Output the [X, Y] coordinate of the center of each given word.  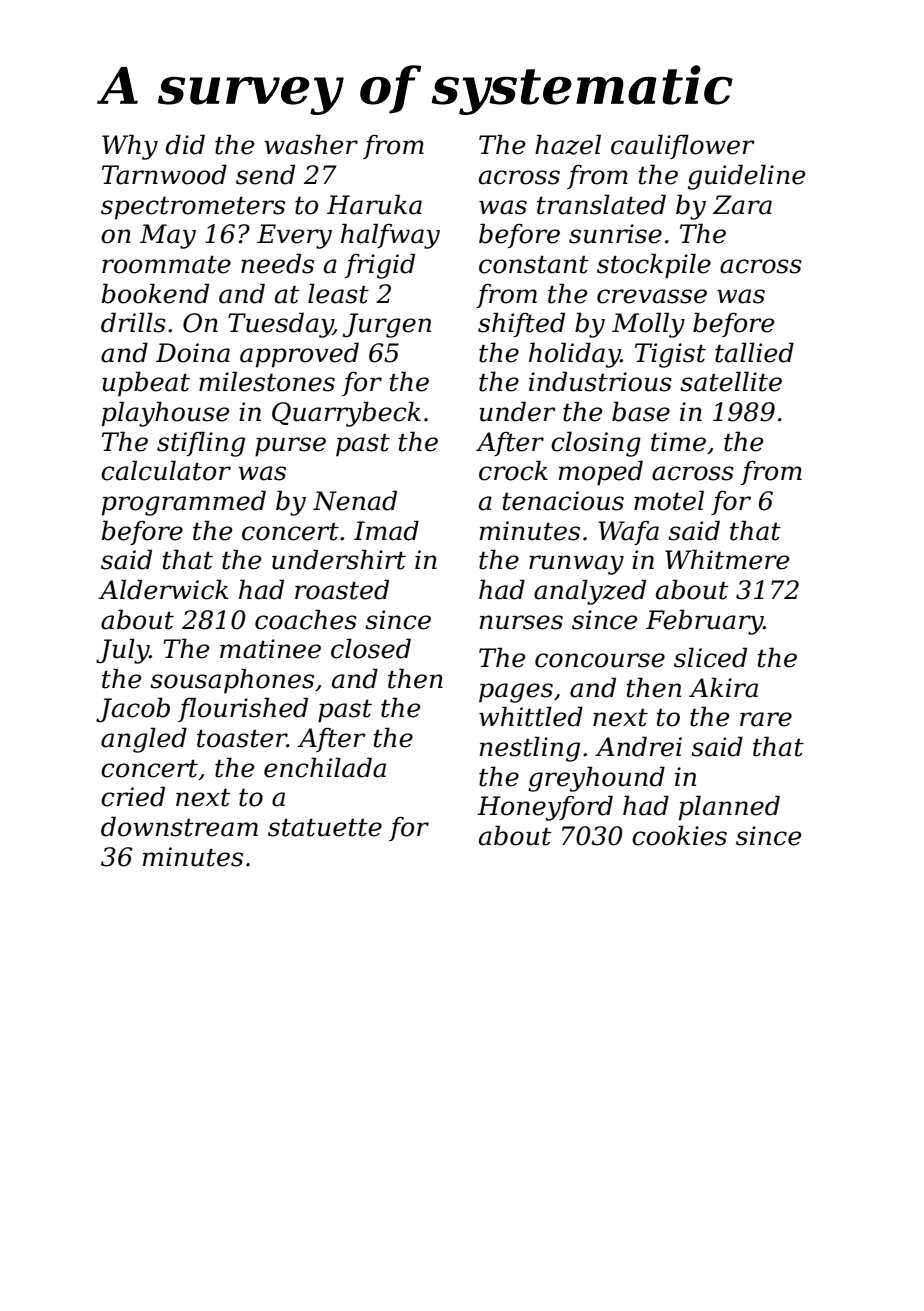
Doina [193, 353]
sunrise [615, 234]
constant [534, 265]
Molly [648, 325]
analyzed [590, 592]
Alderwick [163, 589]
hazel [568, 144]
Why [130, 147]
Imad [386, 530]
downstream [179, 826]
